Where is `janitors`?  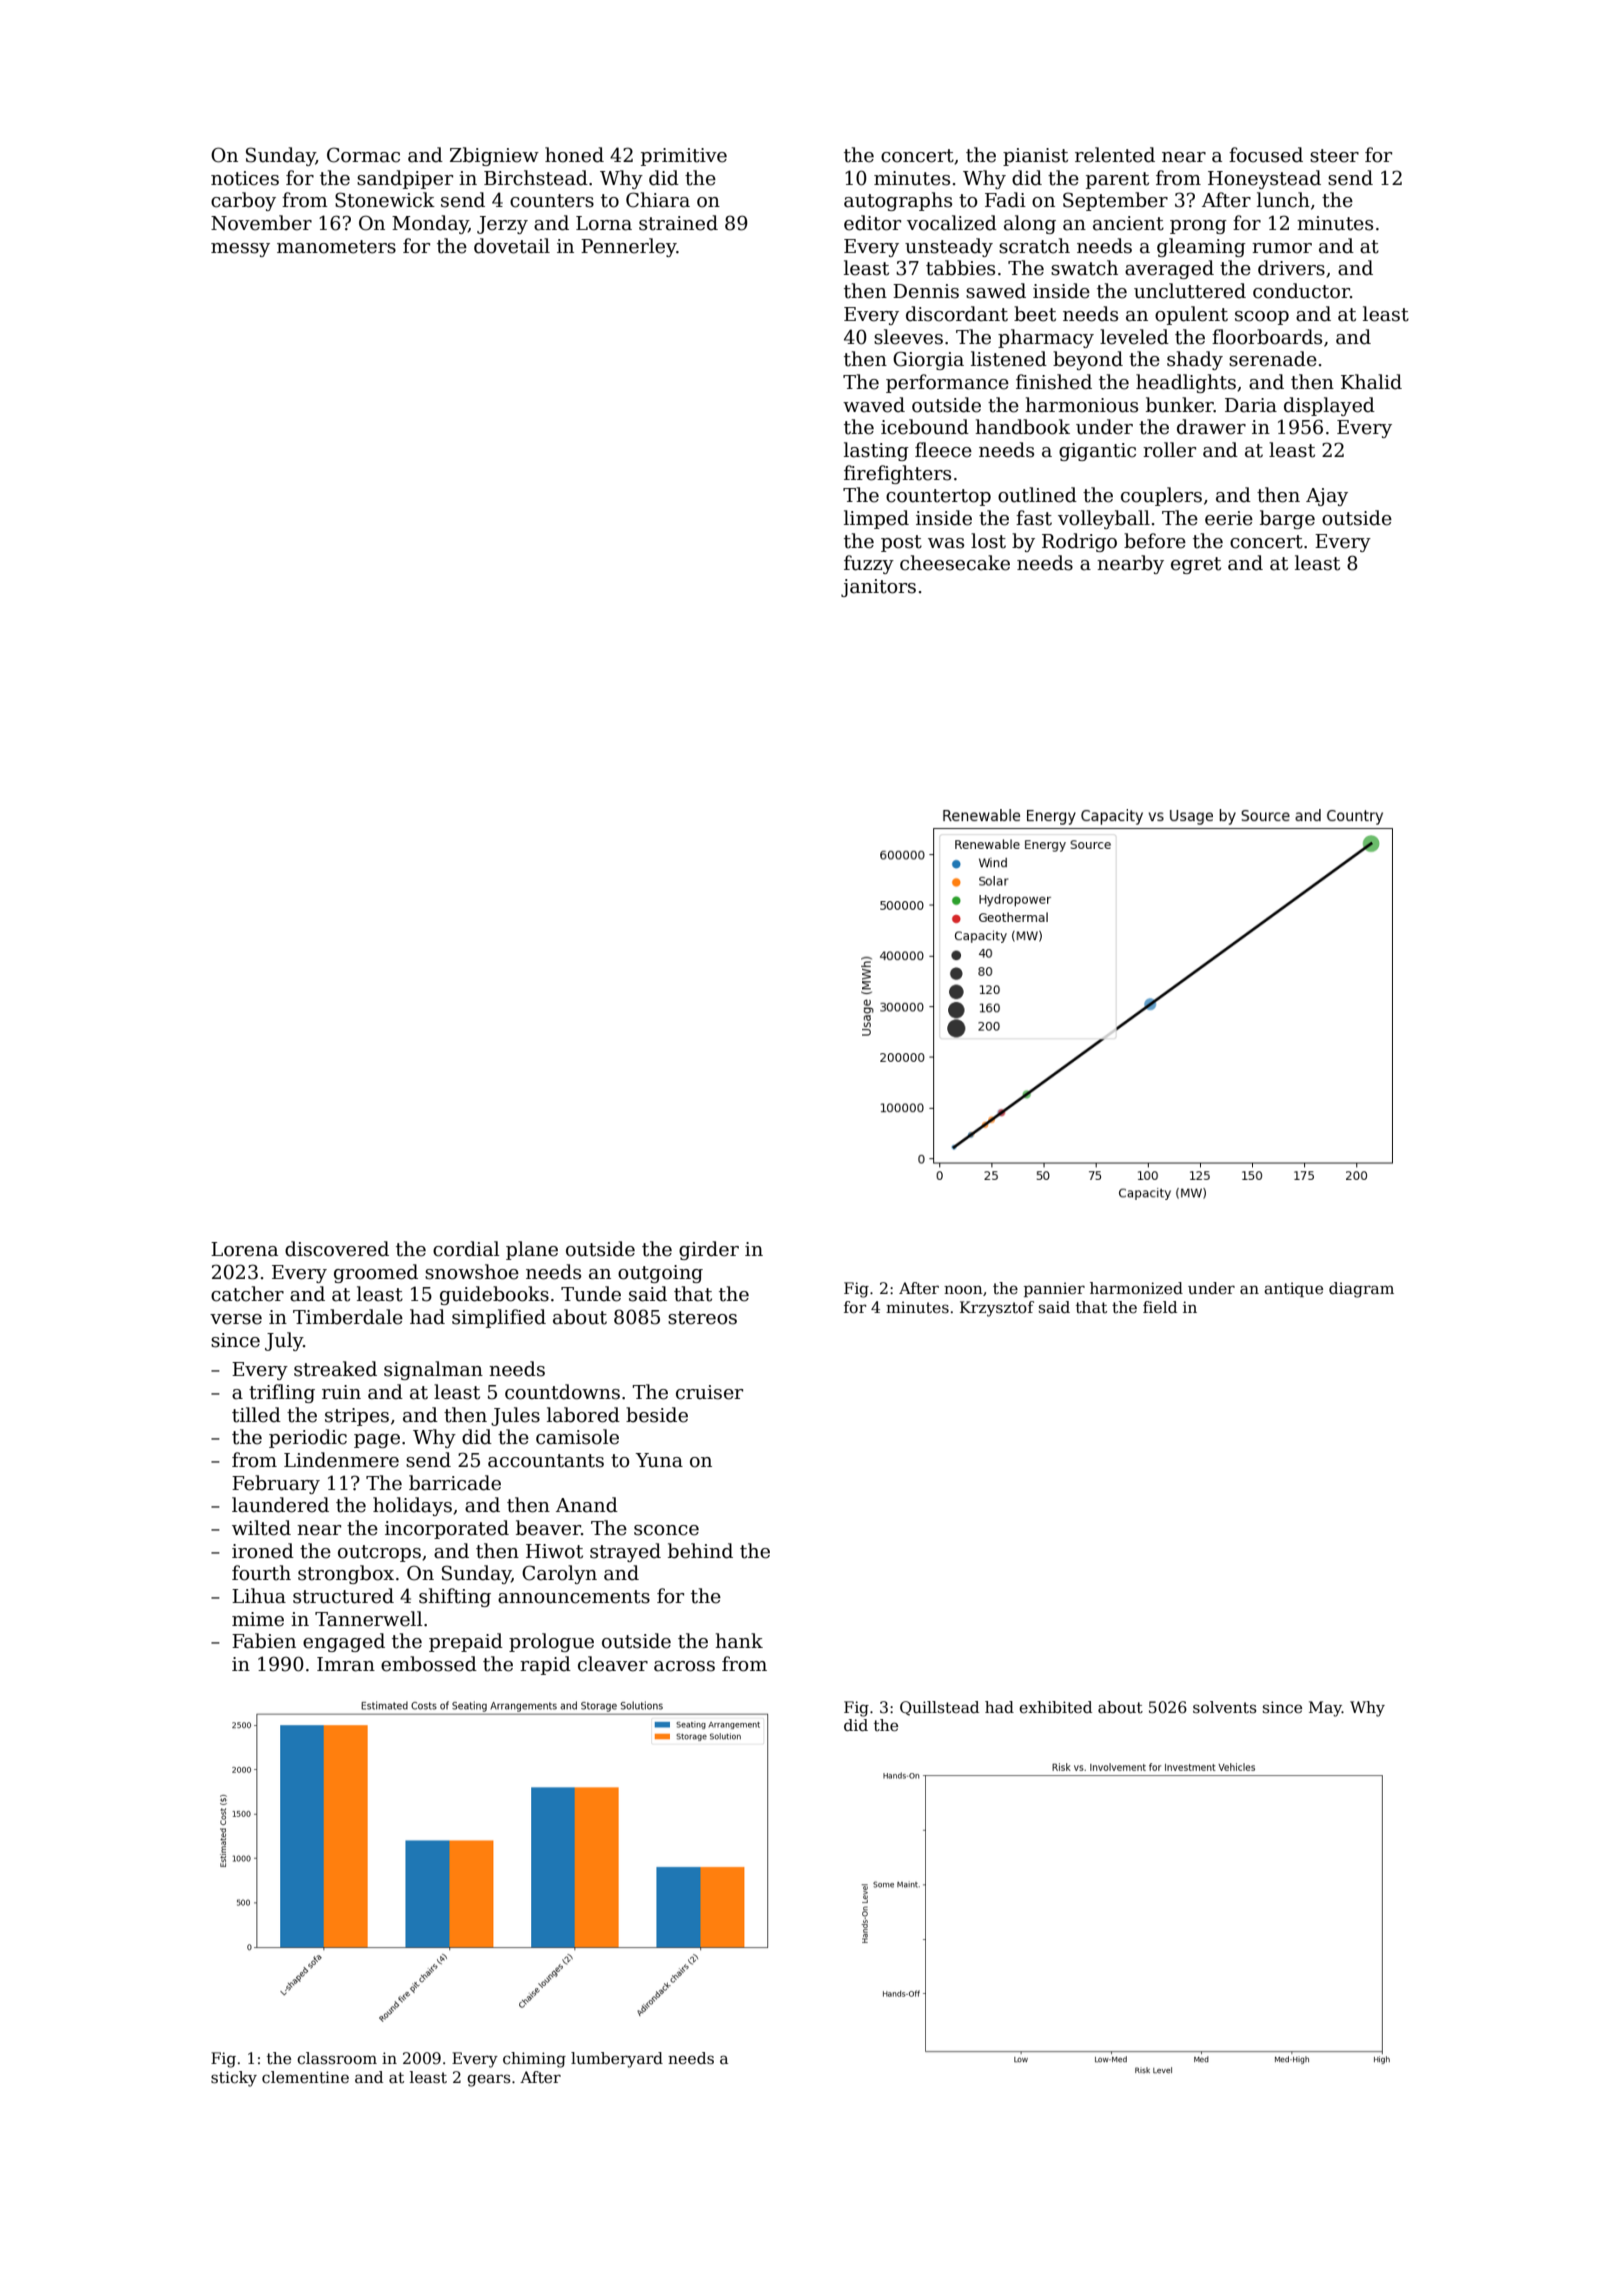 janitors is located at coordinates (878, 588).
